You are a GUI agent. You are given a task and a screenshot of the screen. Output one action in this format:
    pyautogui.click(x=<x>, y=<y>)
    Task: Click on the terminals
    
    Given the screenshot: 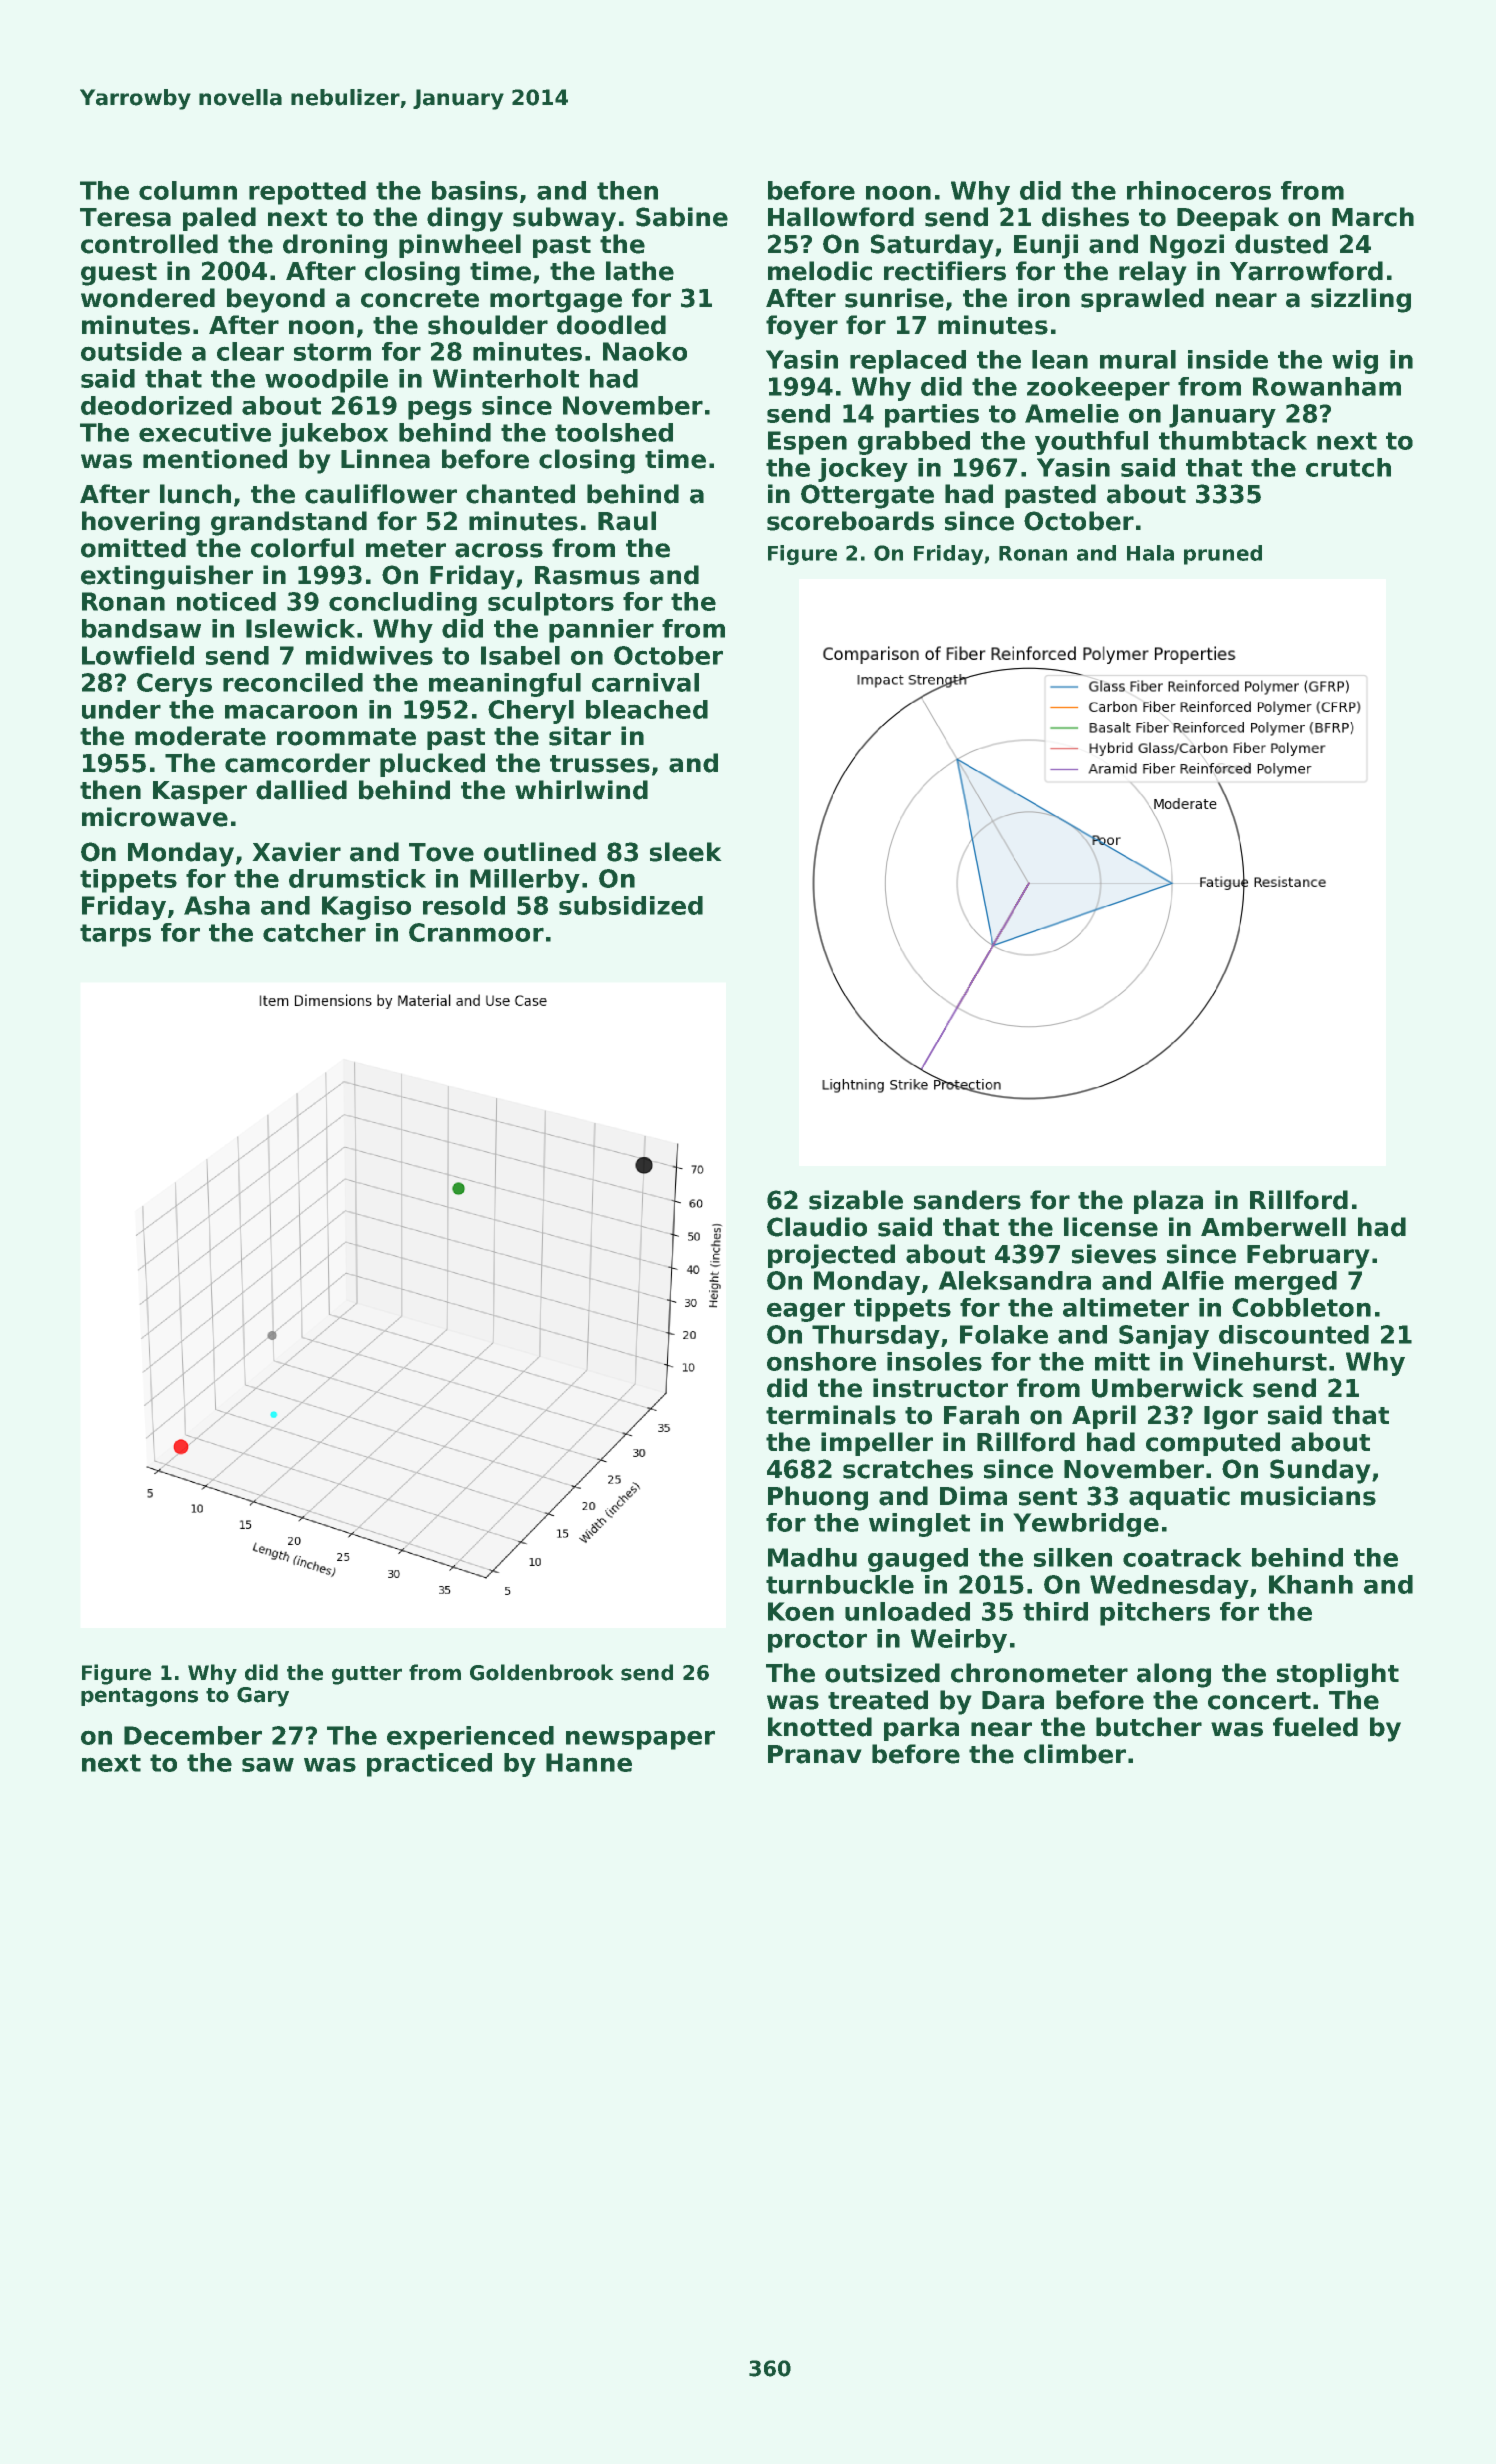 What is the action you would take?
    pyautogui.click(x=831, y=1415)
